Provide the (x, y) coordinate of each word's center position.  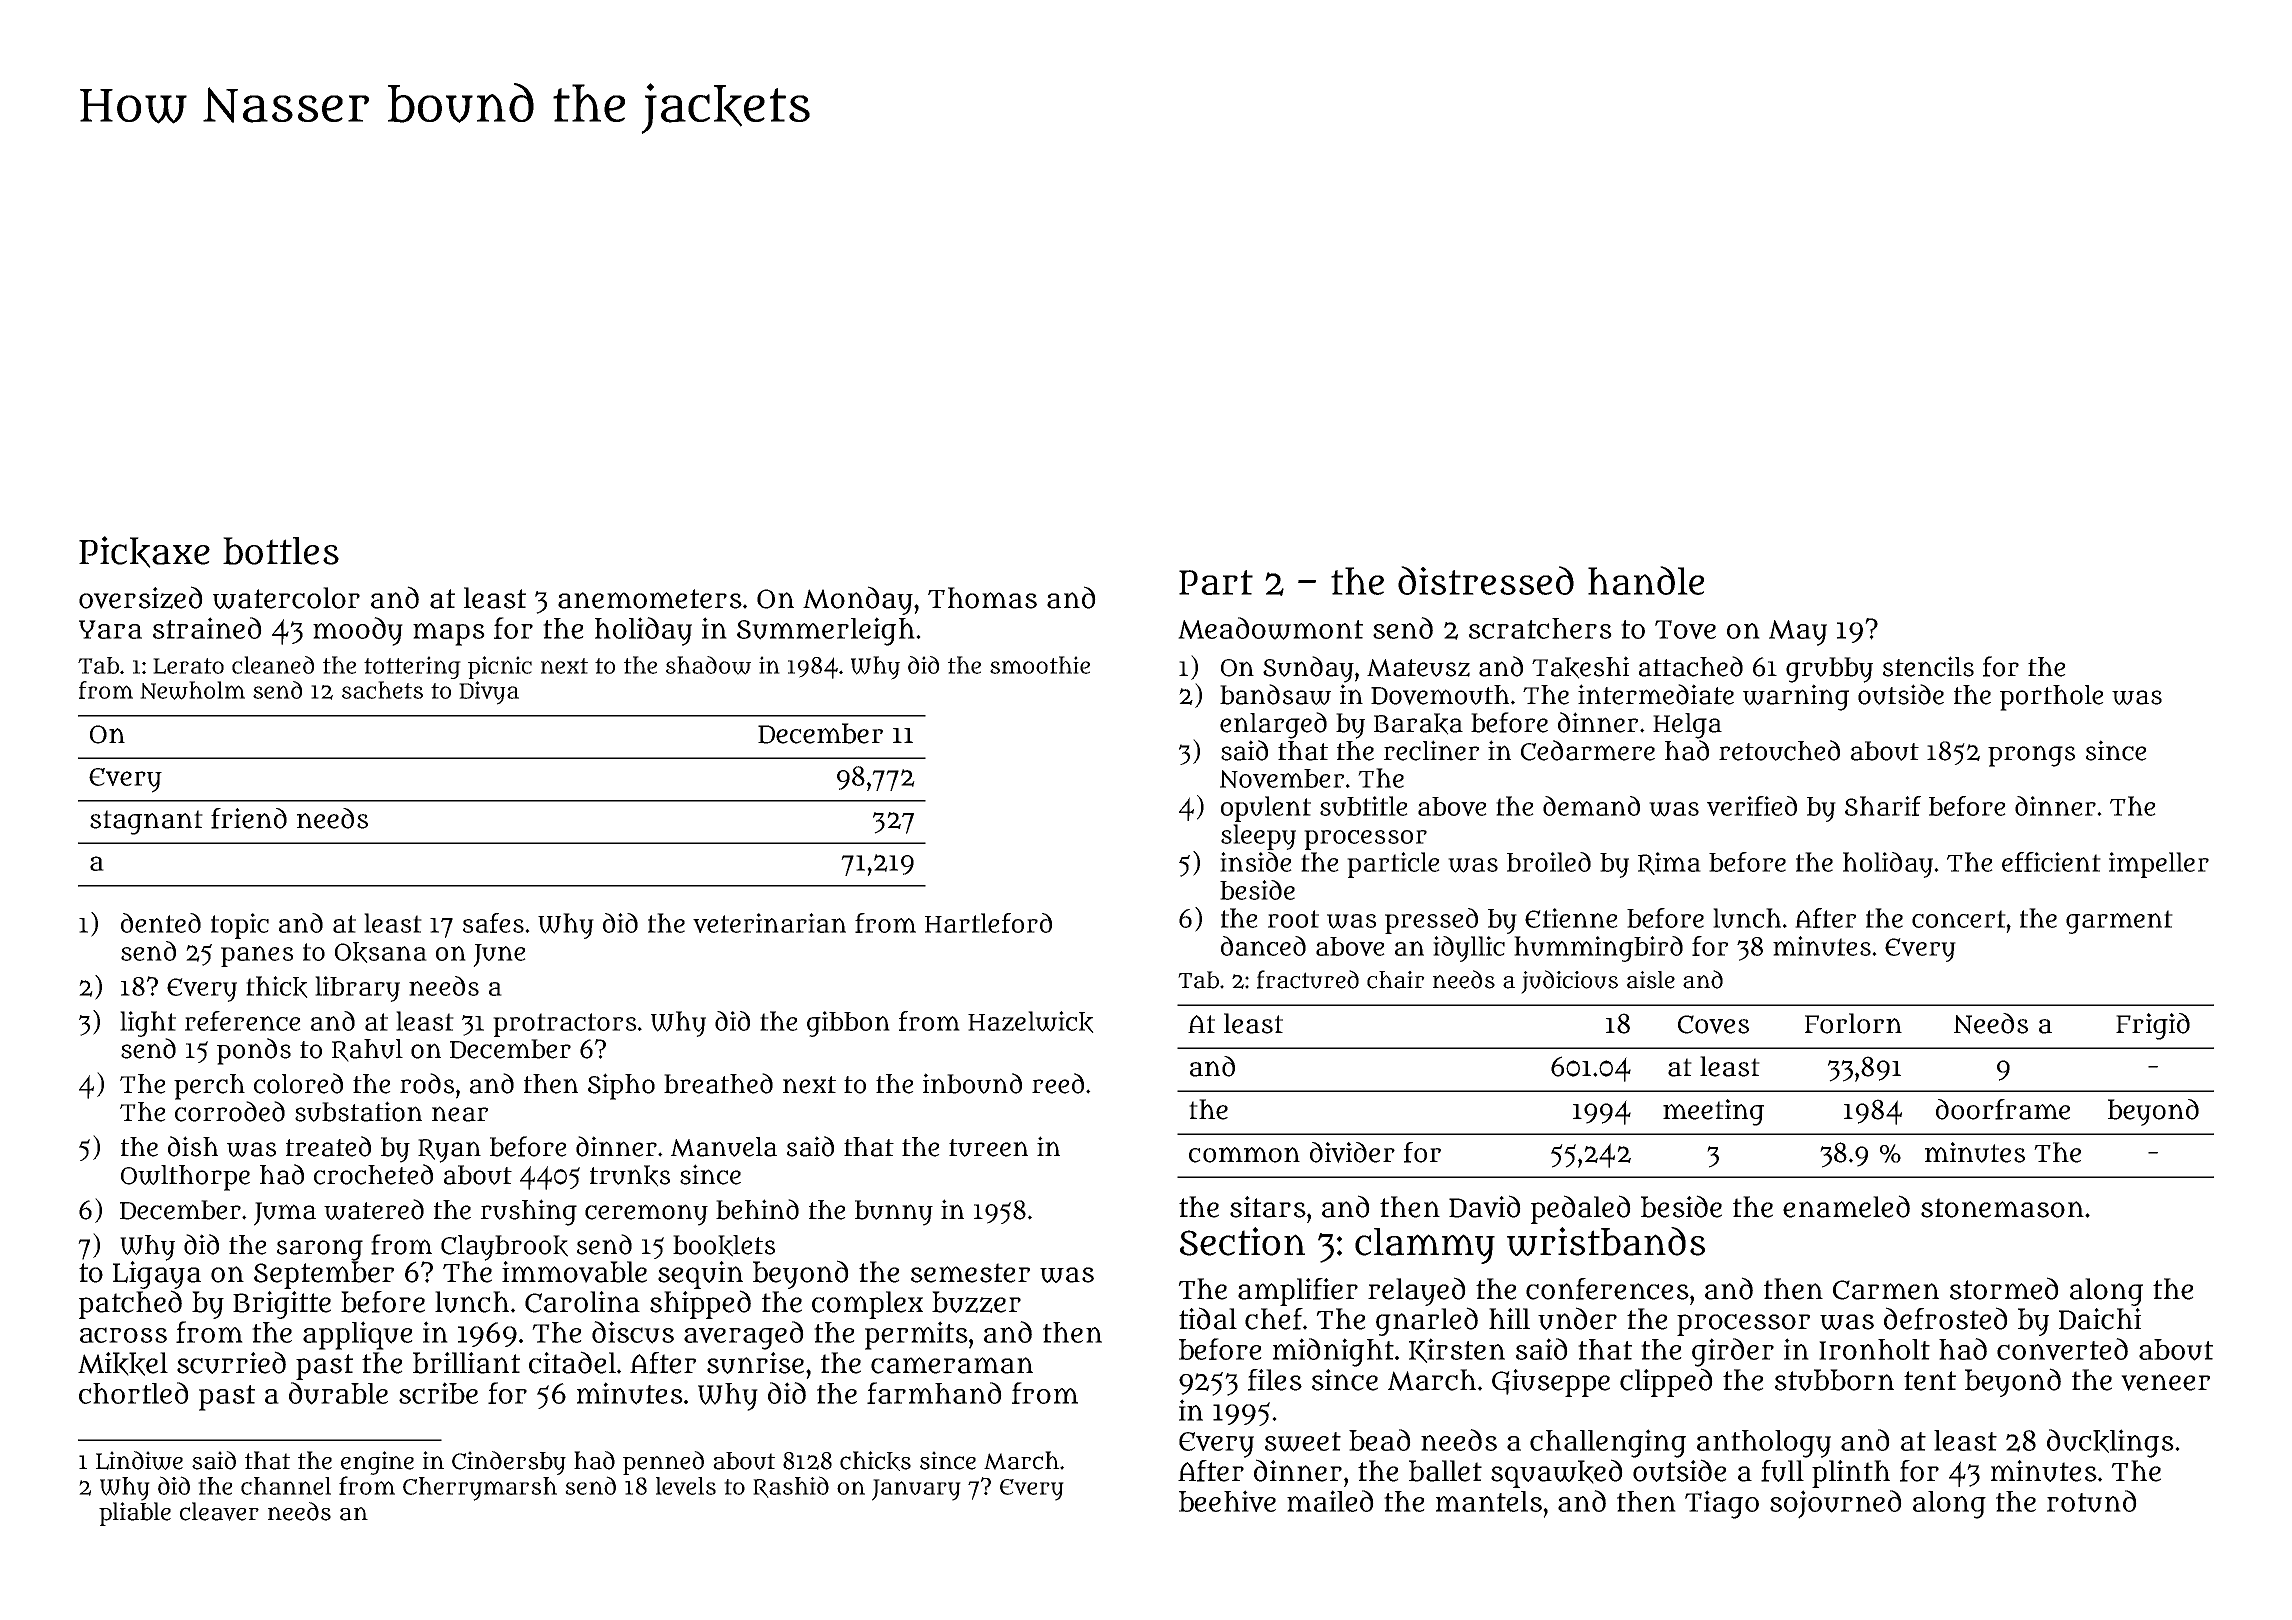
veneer (2165, 1382)
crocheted (373, 1174)
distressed (1486, 580)
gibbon (848, 1024)
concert (1959, 919)
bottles (281, 551)
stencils (1928, 666)
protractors (564, 1025)
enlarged (1273, 725)
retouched (1779, 750)
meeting (1713, 1112)
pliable (135, 1514)
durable (338, 1393)
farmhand (934, 1393)
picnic (500, 667)
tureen (988, 1148)
